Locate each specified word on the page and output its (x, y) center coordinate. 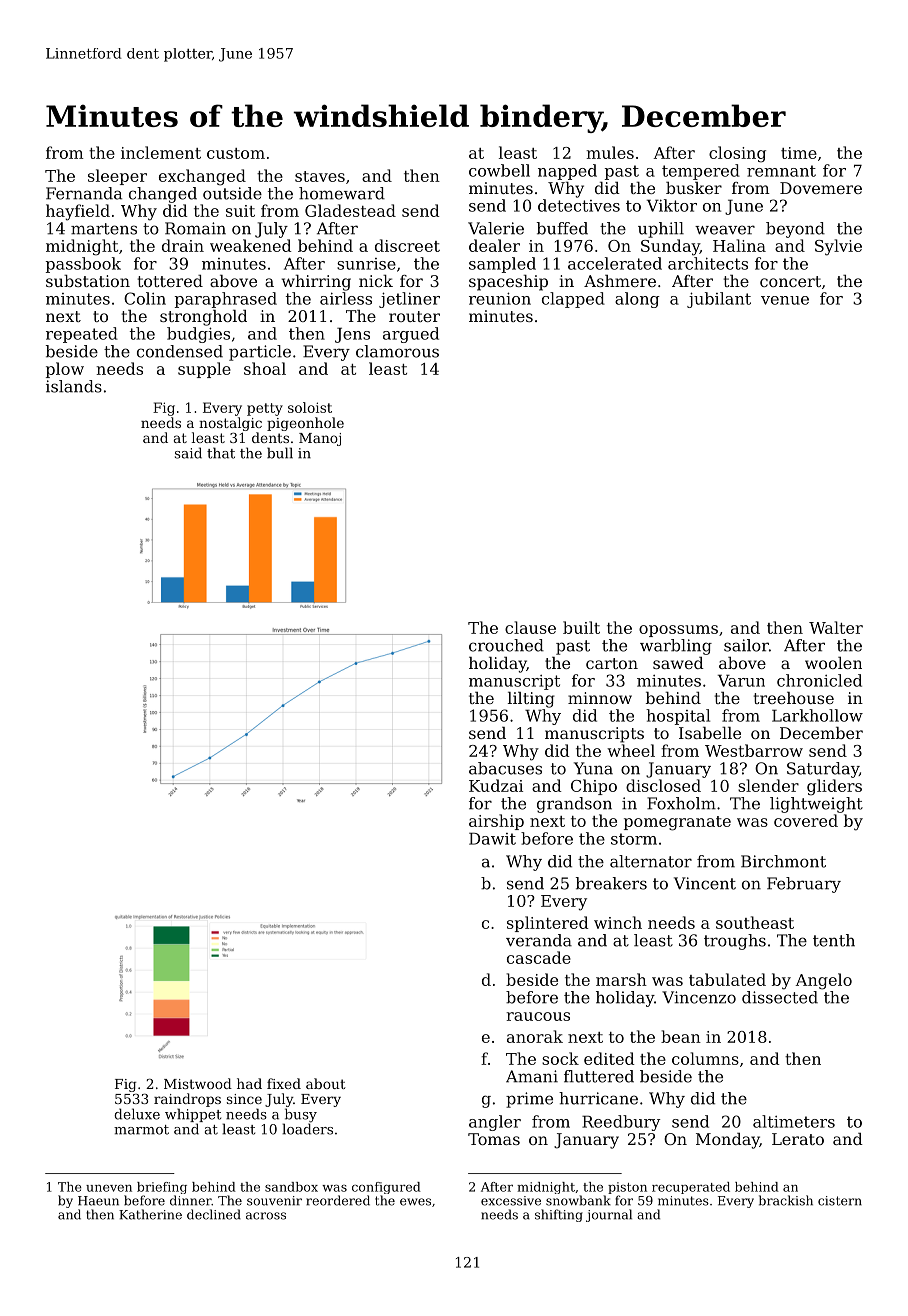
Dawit (492, 838)
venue (785, 300)
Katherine (150, 1214)
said (188, 453)
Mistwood (198, 1083)
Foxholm (681, 803)
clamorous (397, 351)
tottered (170, 281)
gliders (834, 787)
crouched (506, 645)
